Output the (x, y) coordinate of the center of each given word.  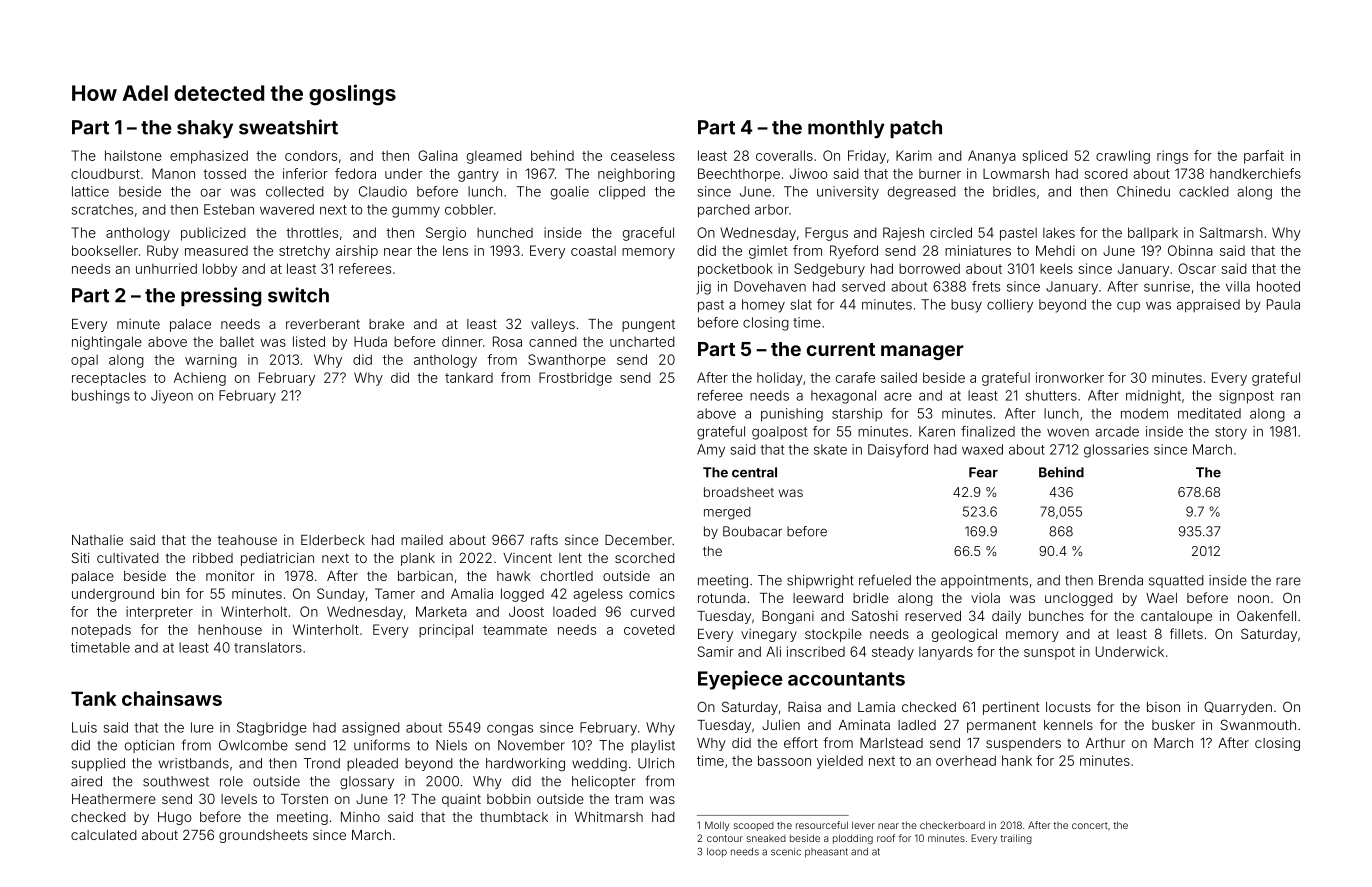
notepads (101, 631)
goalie (570, 193)
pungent (648, 326)
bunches (1056, 616)
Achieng (200, 379)
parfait (1264, 157)
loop (717, 852)
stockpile (833, 635)
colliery (1010, 306)
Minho (360, 817)
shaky (205, 129)
